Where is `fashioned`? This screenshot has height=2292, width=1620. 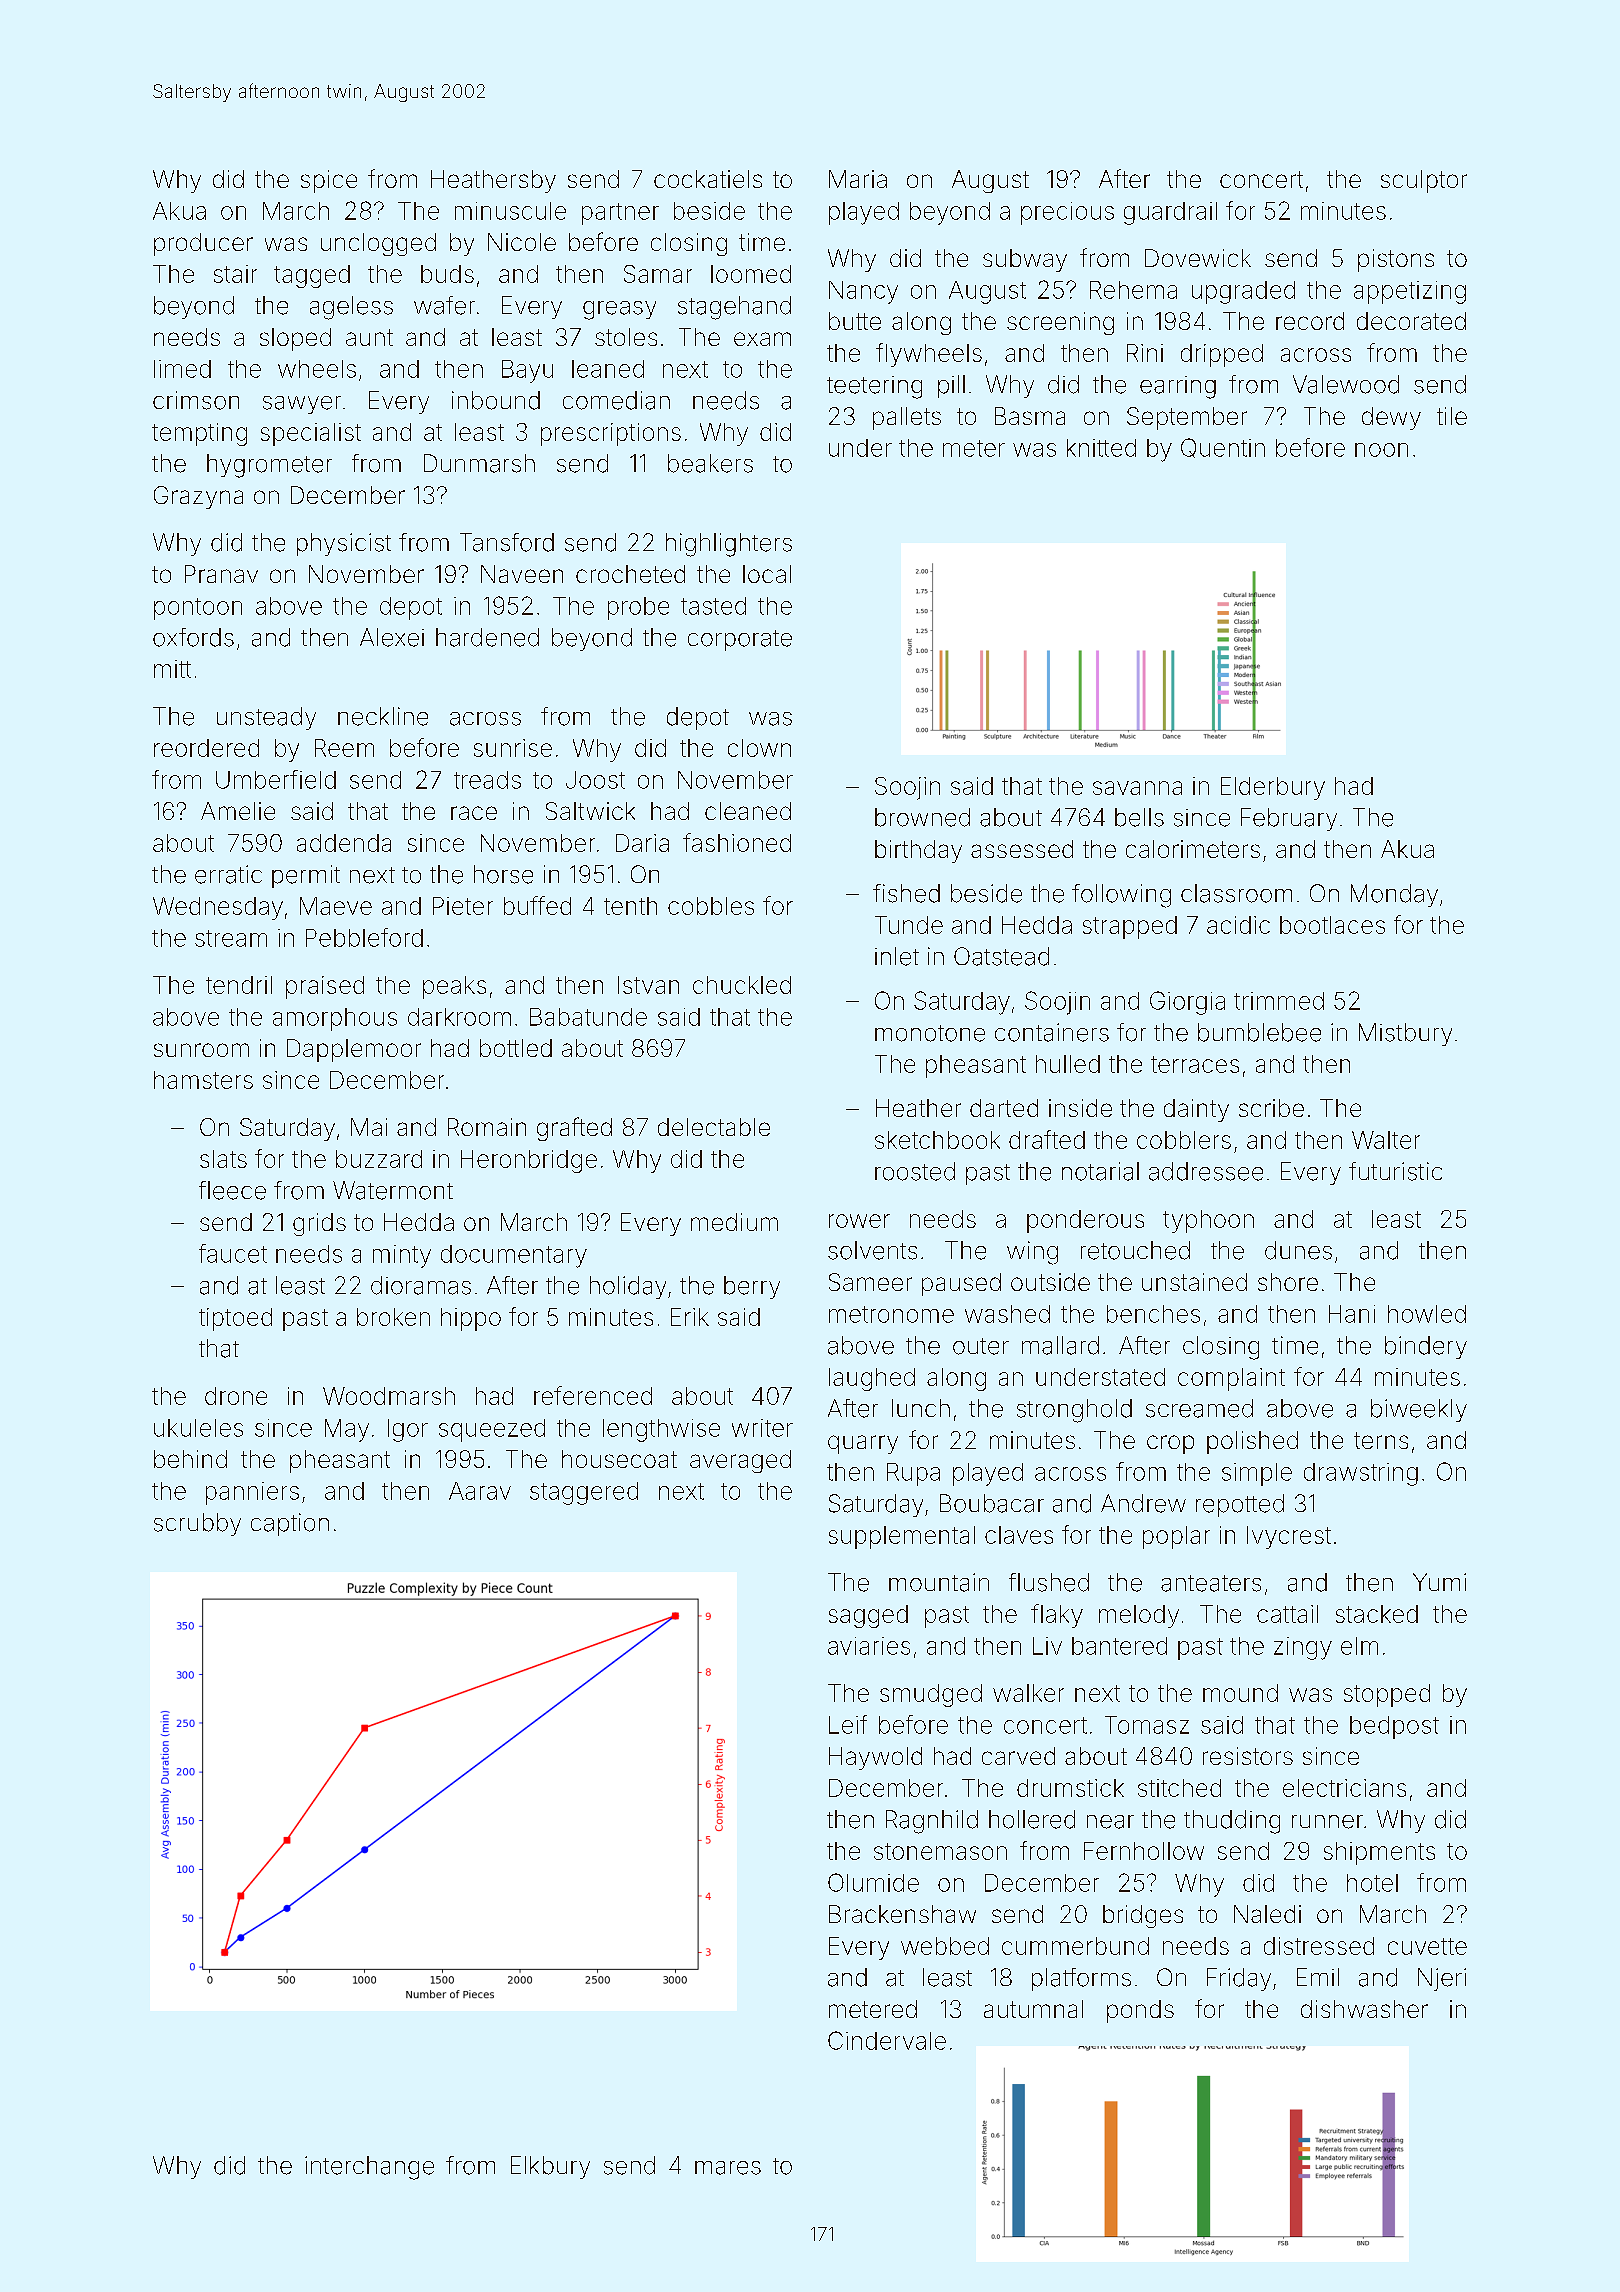 fashioned is located at coordinates (737, 842).
